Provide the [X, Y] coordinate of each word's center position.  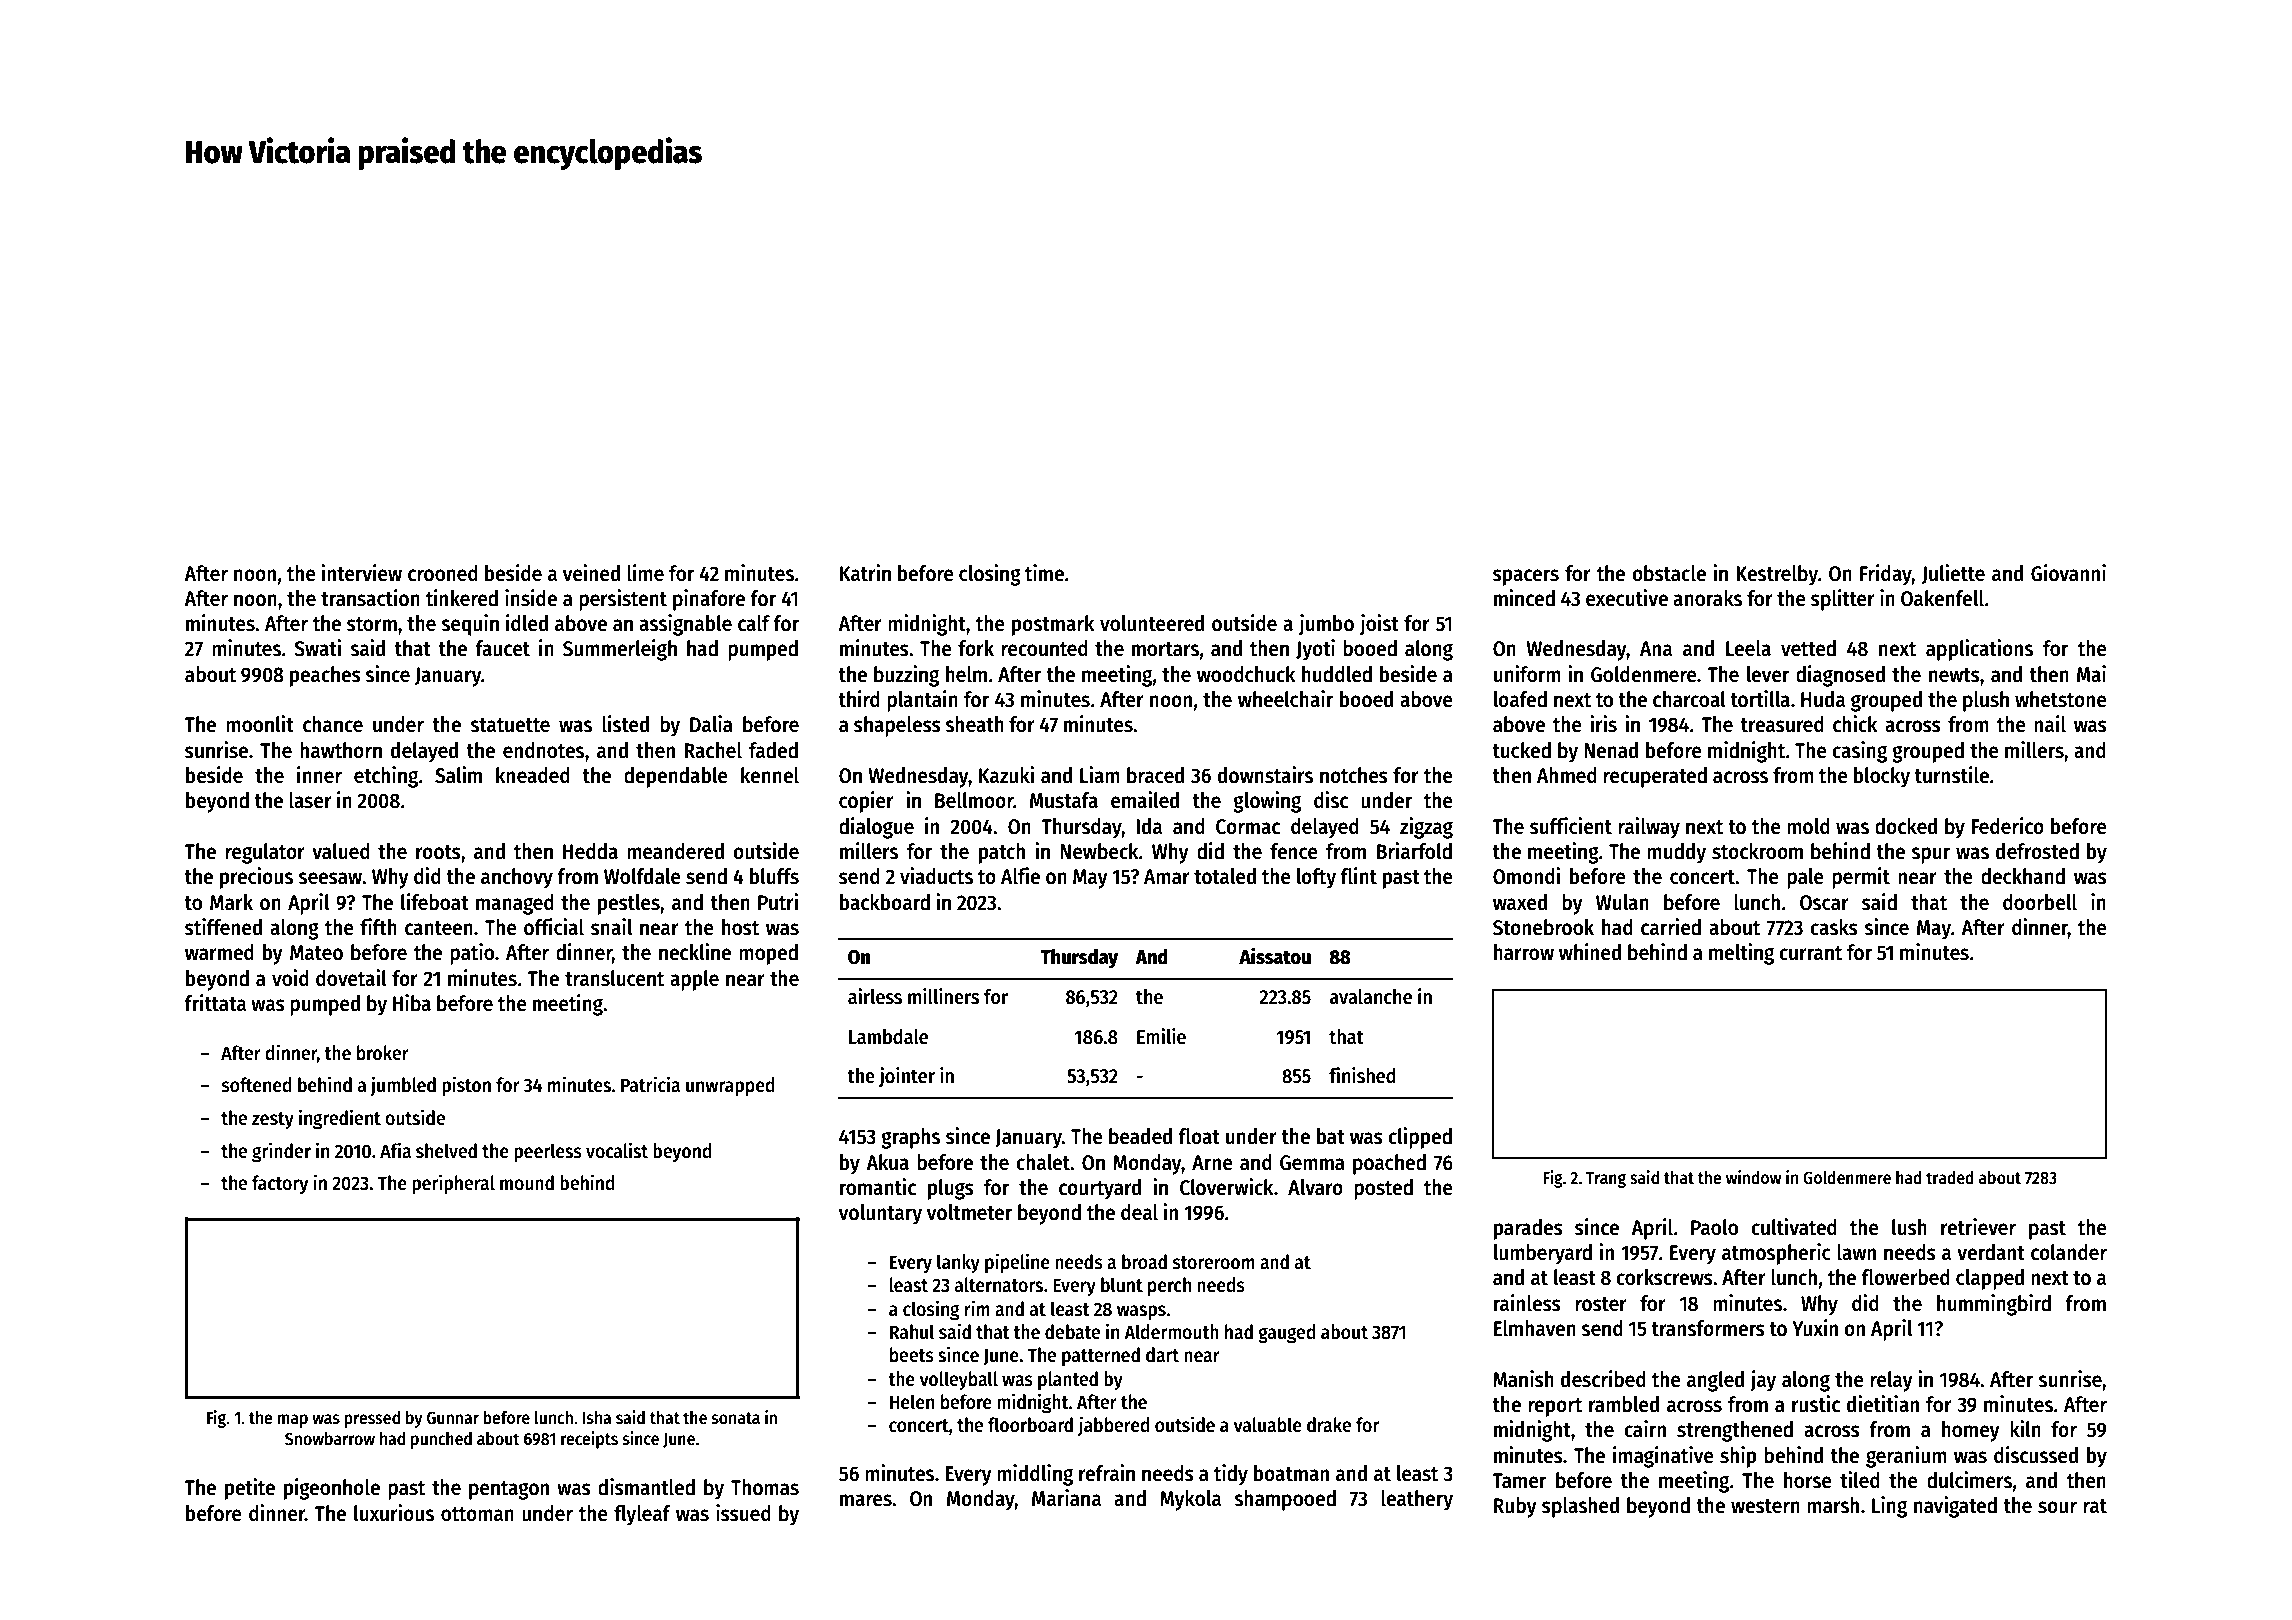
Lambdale [888, 1037]
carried [1671, 927]
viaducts [936, 876]
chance [333, 724]
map [292, 1421]
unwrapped [730, 1086]
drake [1329, 1425]
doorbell [2040, 902]
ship [1738, 1457]
